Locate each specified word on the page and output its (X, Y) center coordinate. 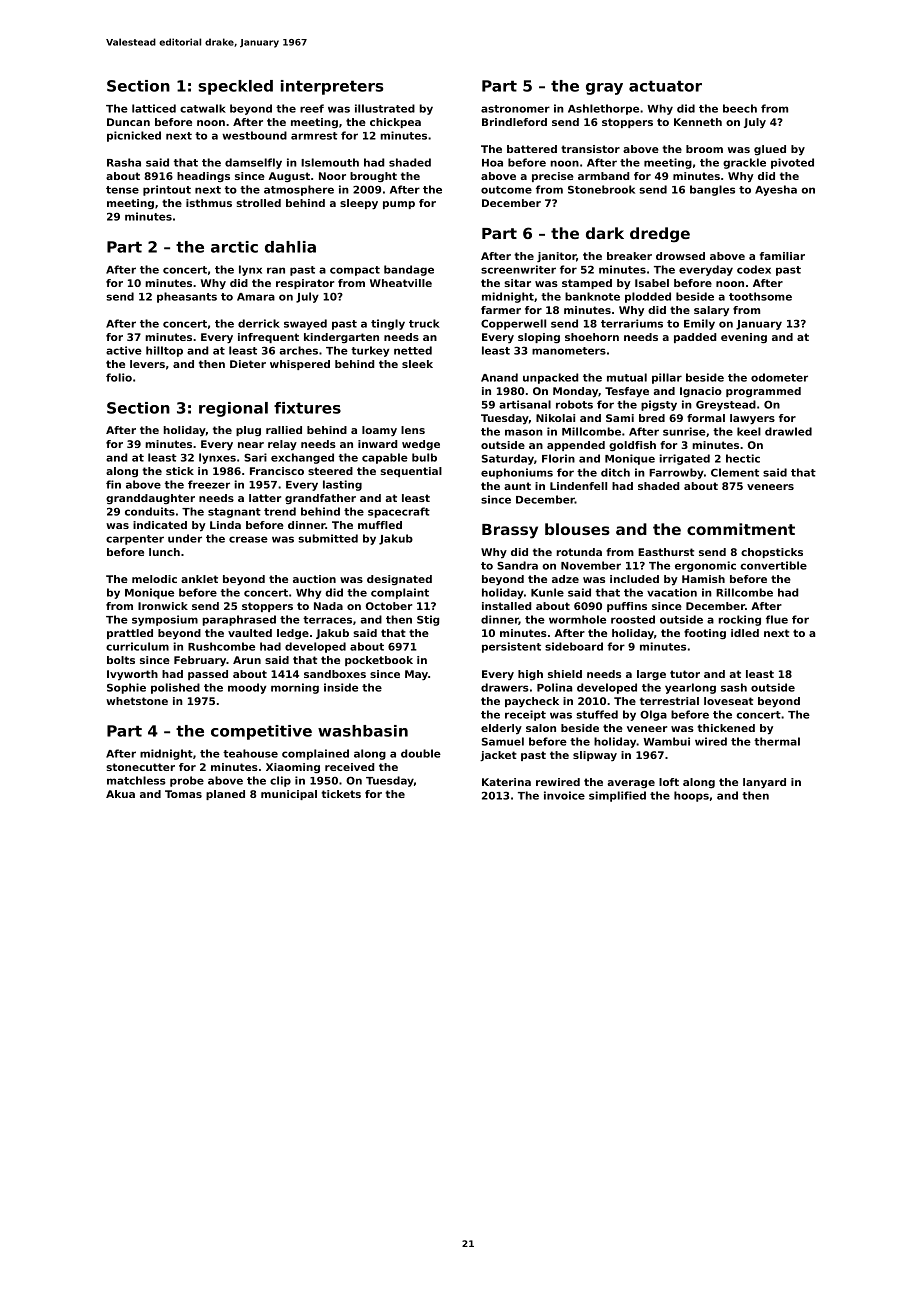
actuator (665, 86)
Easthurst (666, 552)
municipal (289, 795)
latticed (154, 108)
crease (248, 539)
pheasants (187, 297)
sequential (411, 472)
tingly (388, 324)
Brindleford (514, 122)
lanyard (764, 783)
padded (695, 338)
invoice (564, 795)
